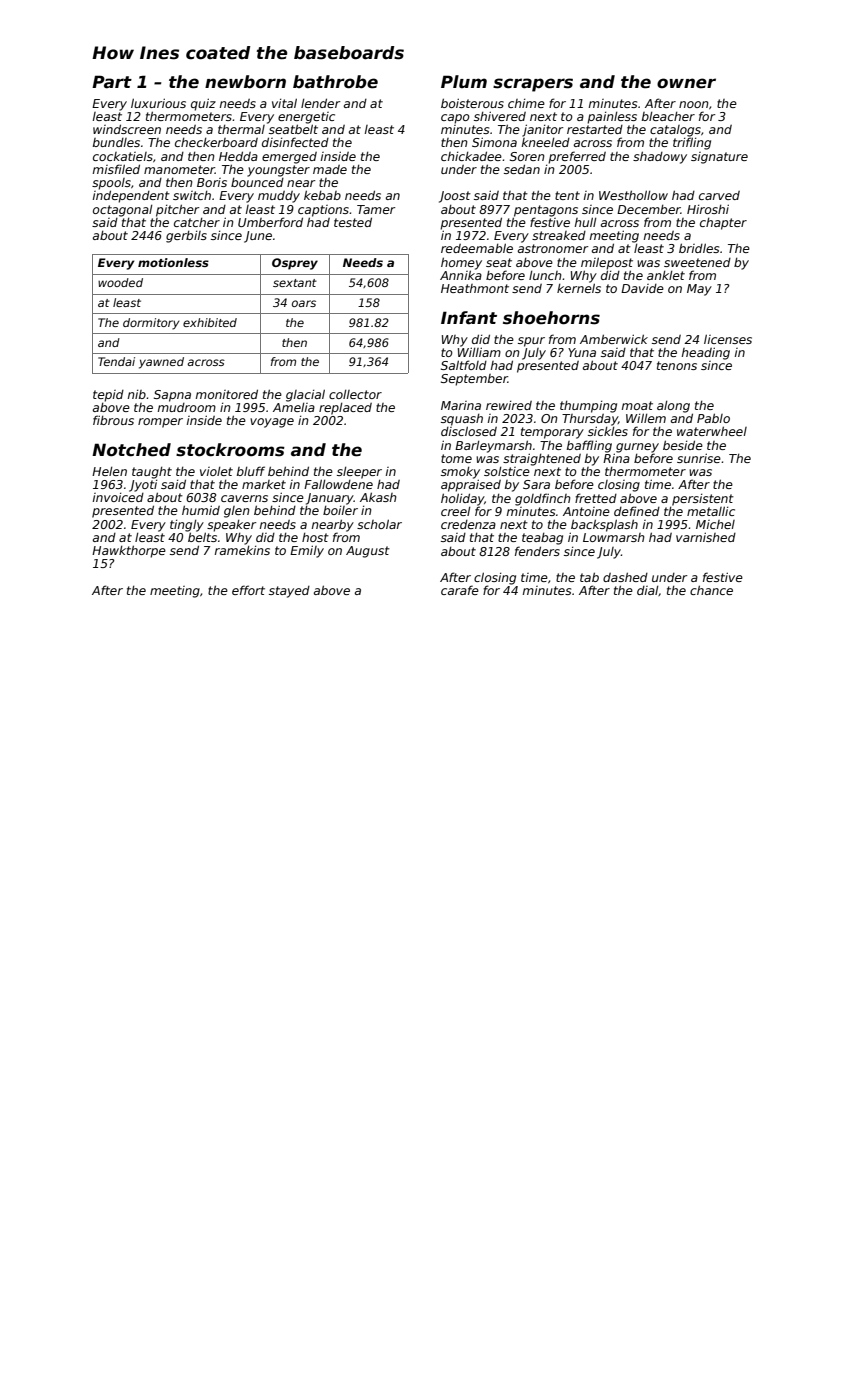  What do you see at coordinates (108, 396) in the image?
I see `tepid` at bounding box center [108, 396].
